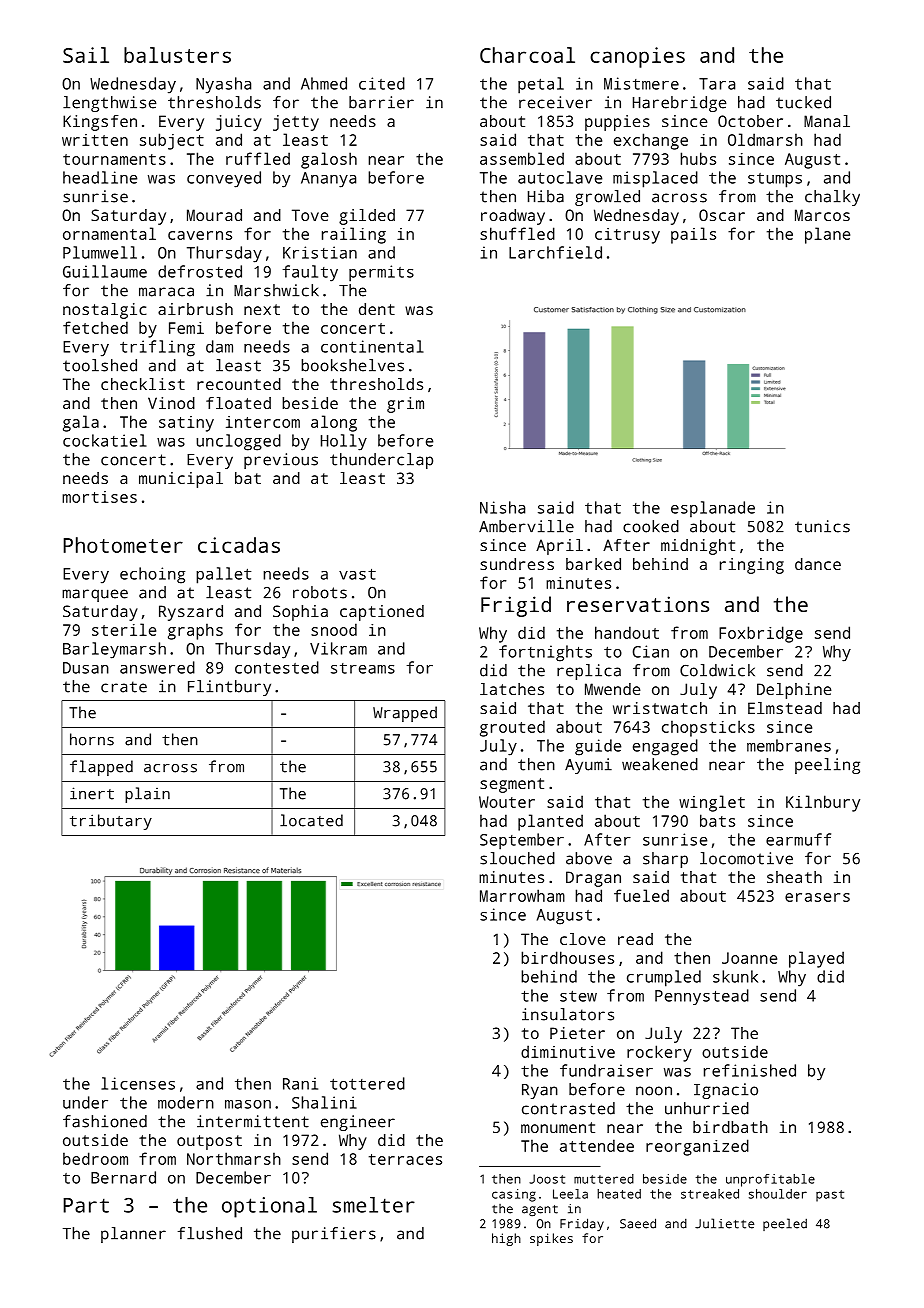  What do you see at coordinates (210, 1233) in the screenshot?
I see `flushed` at bounding box center [210, 1233].
